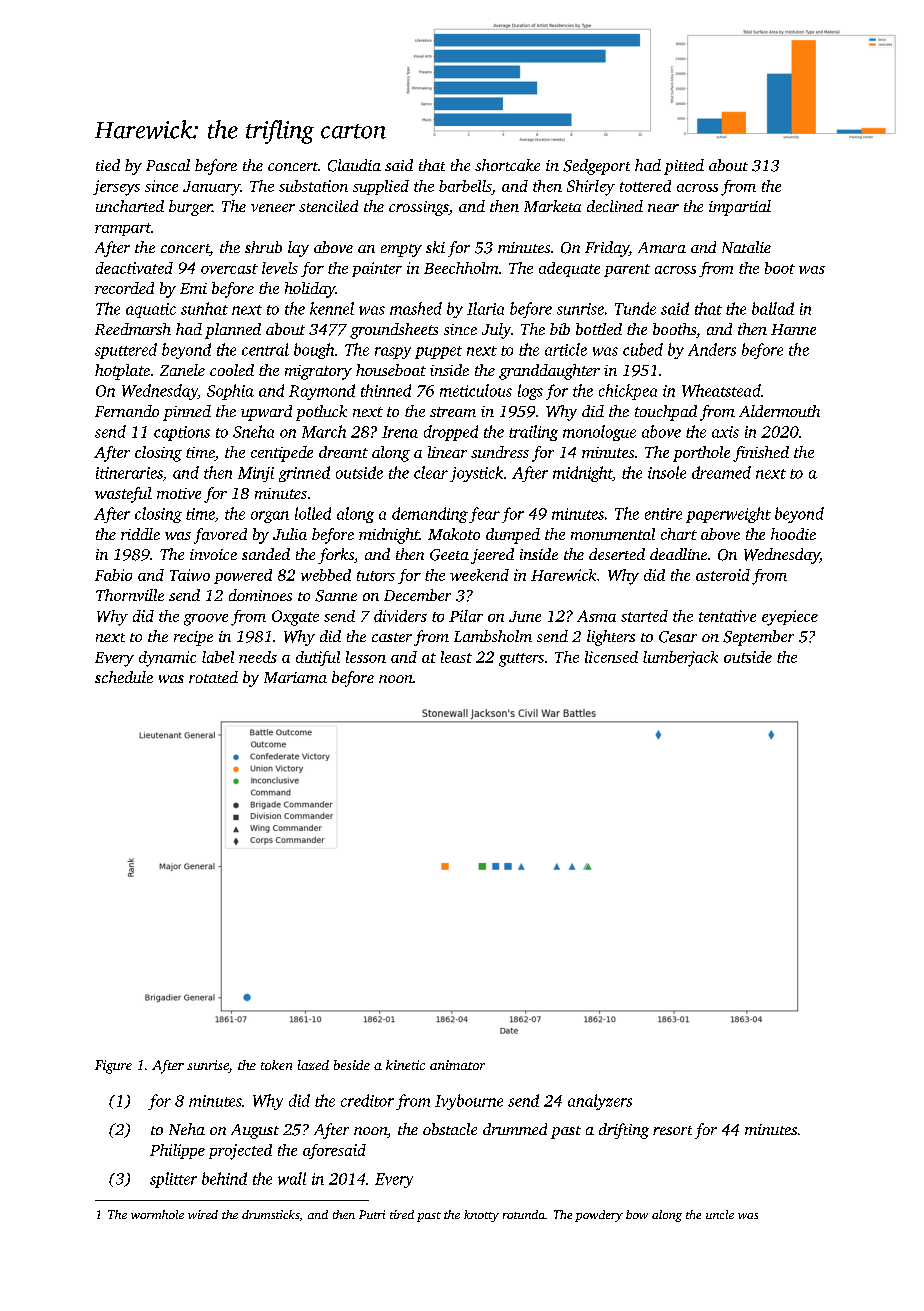 The image size is (924, 1311). What do you see at coordinates (354, 165) in the document?
I see `Claudia` at bounding box center [354, 165].
